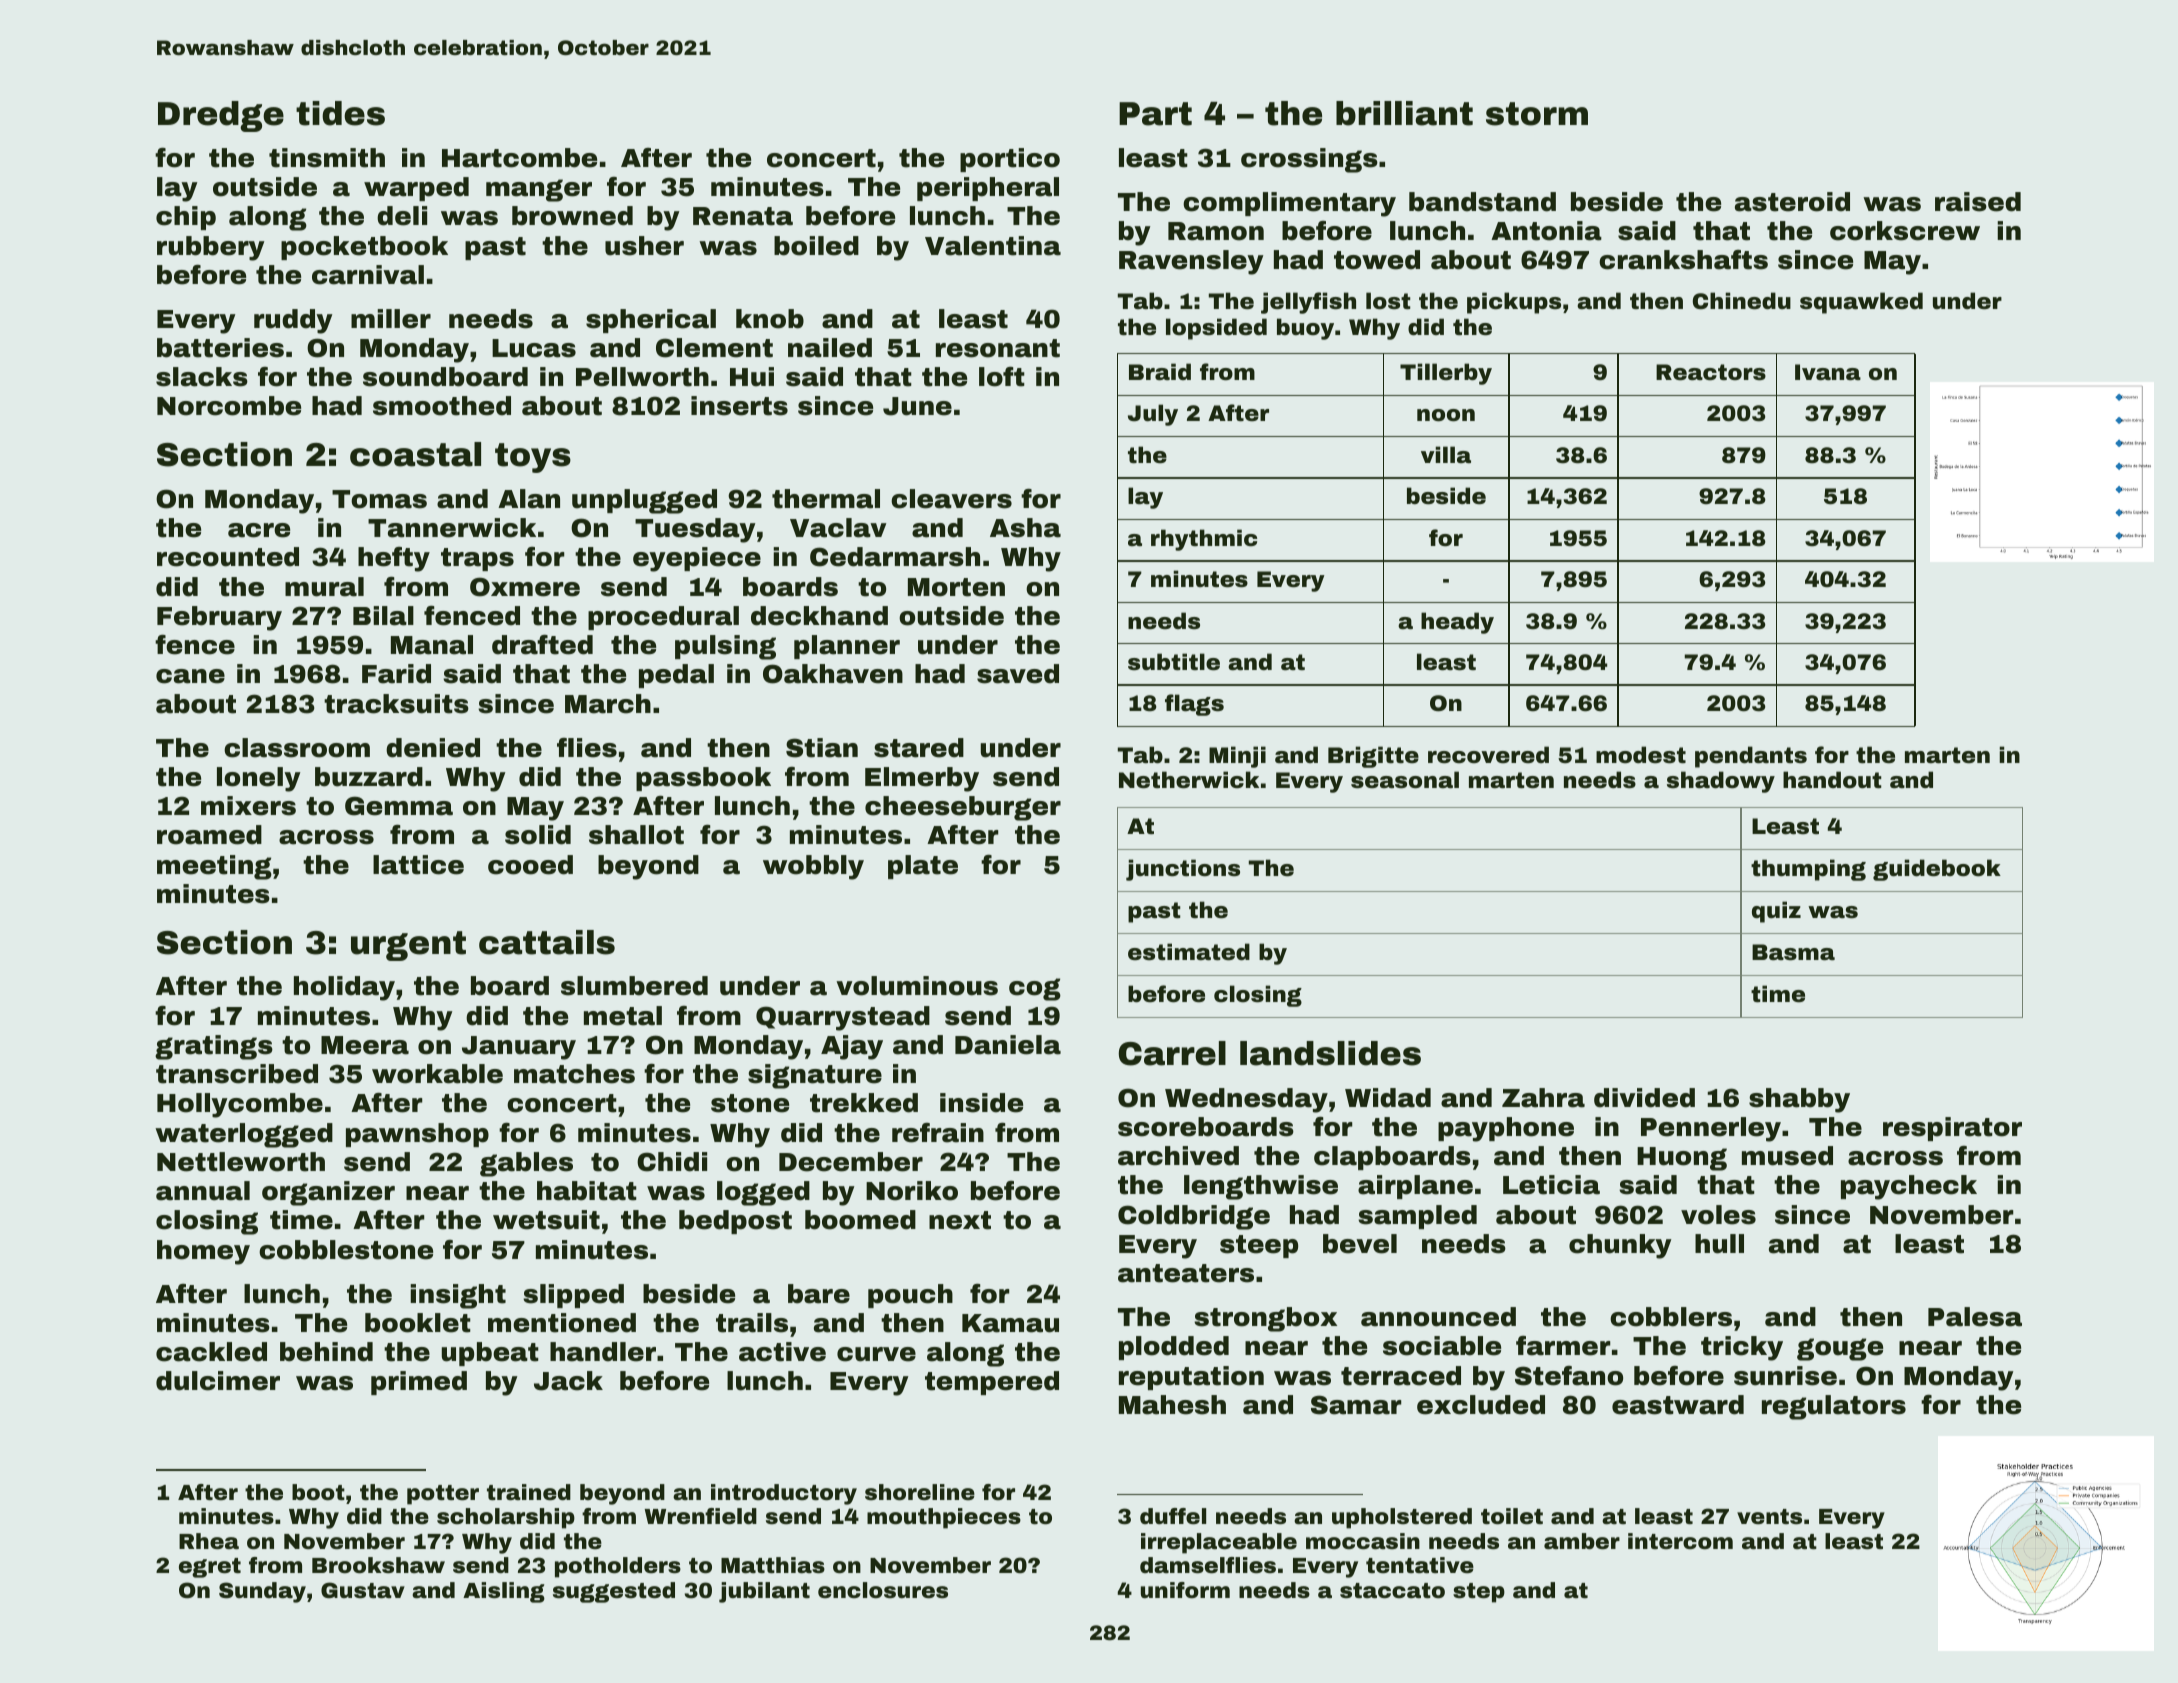 The image size is (2178, 1683). I want to click on Ravensley, so click(1191, 262).
